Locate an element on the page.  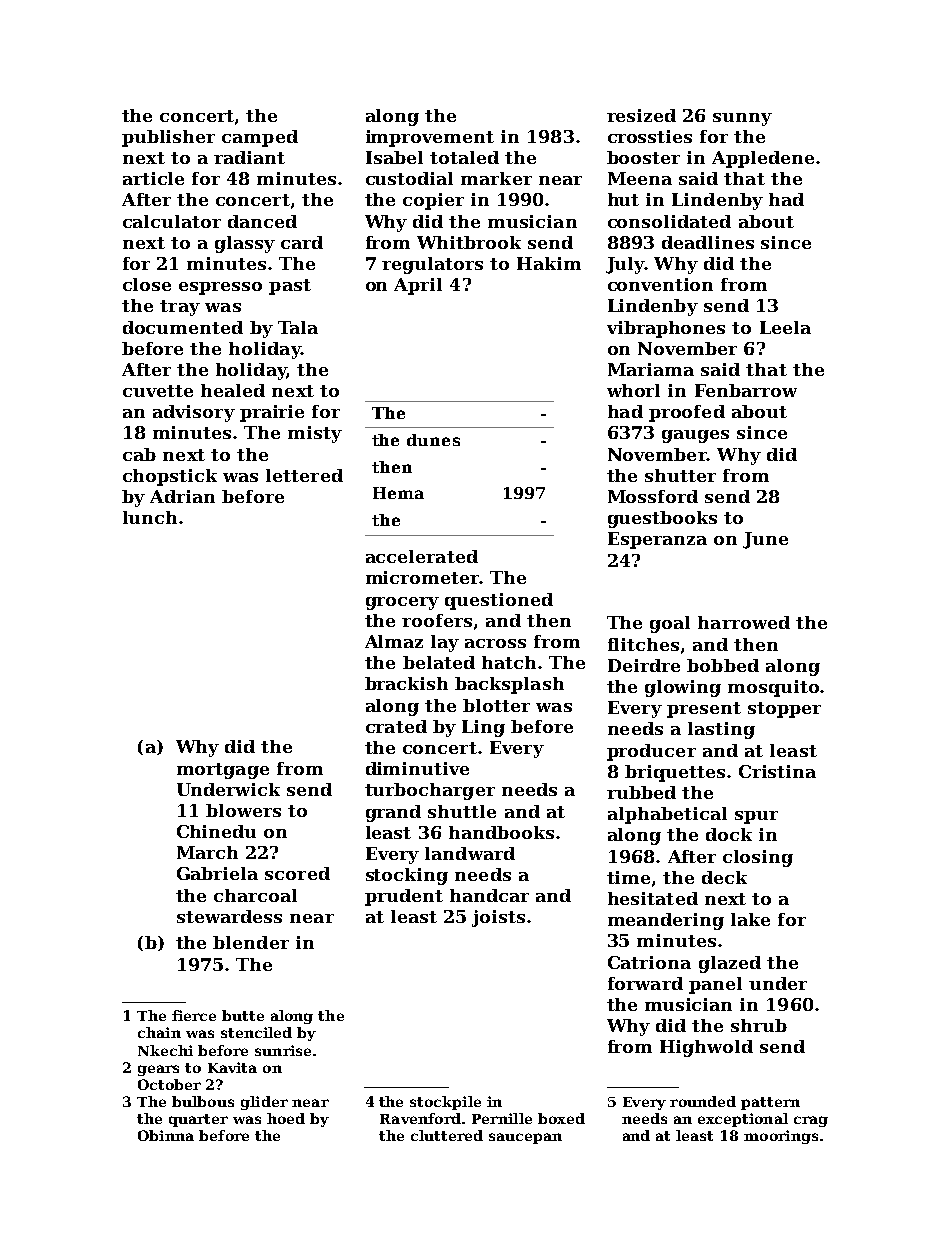
rubbed is located at coordinates (641, 792).
